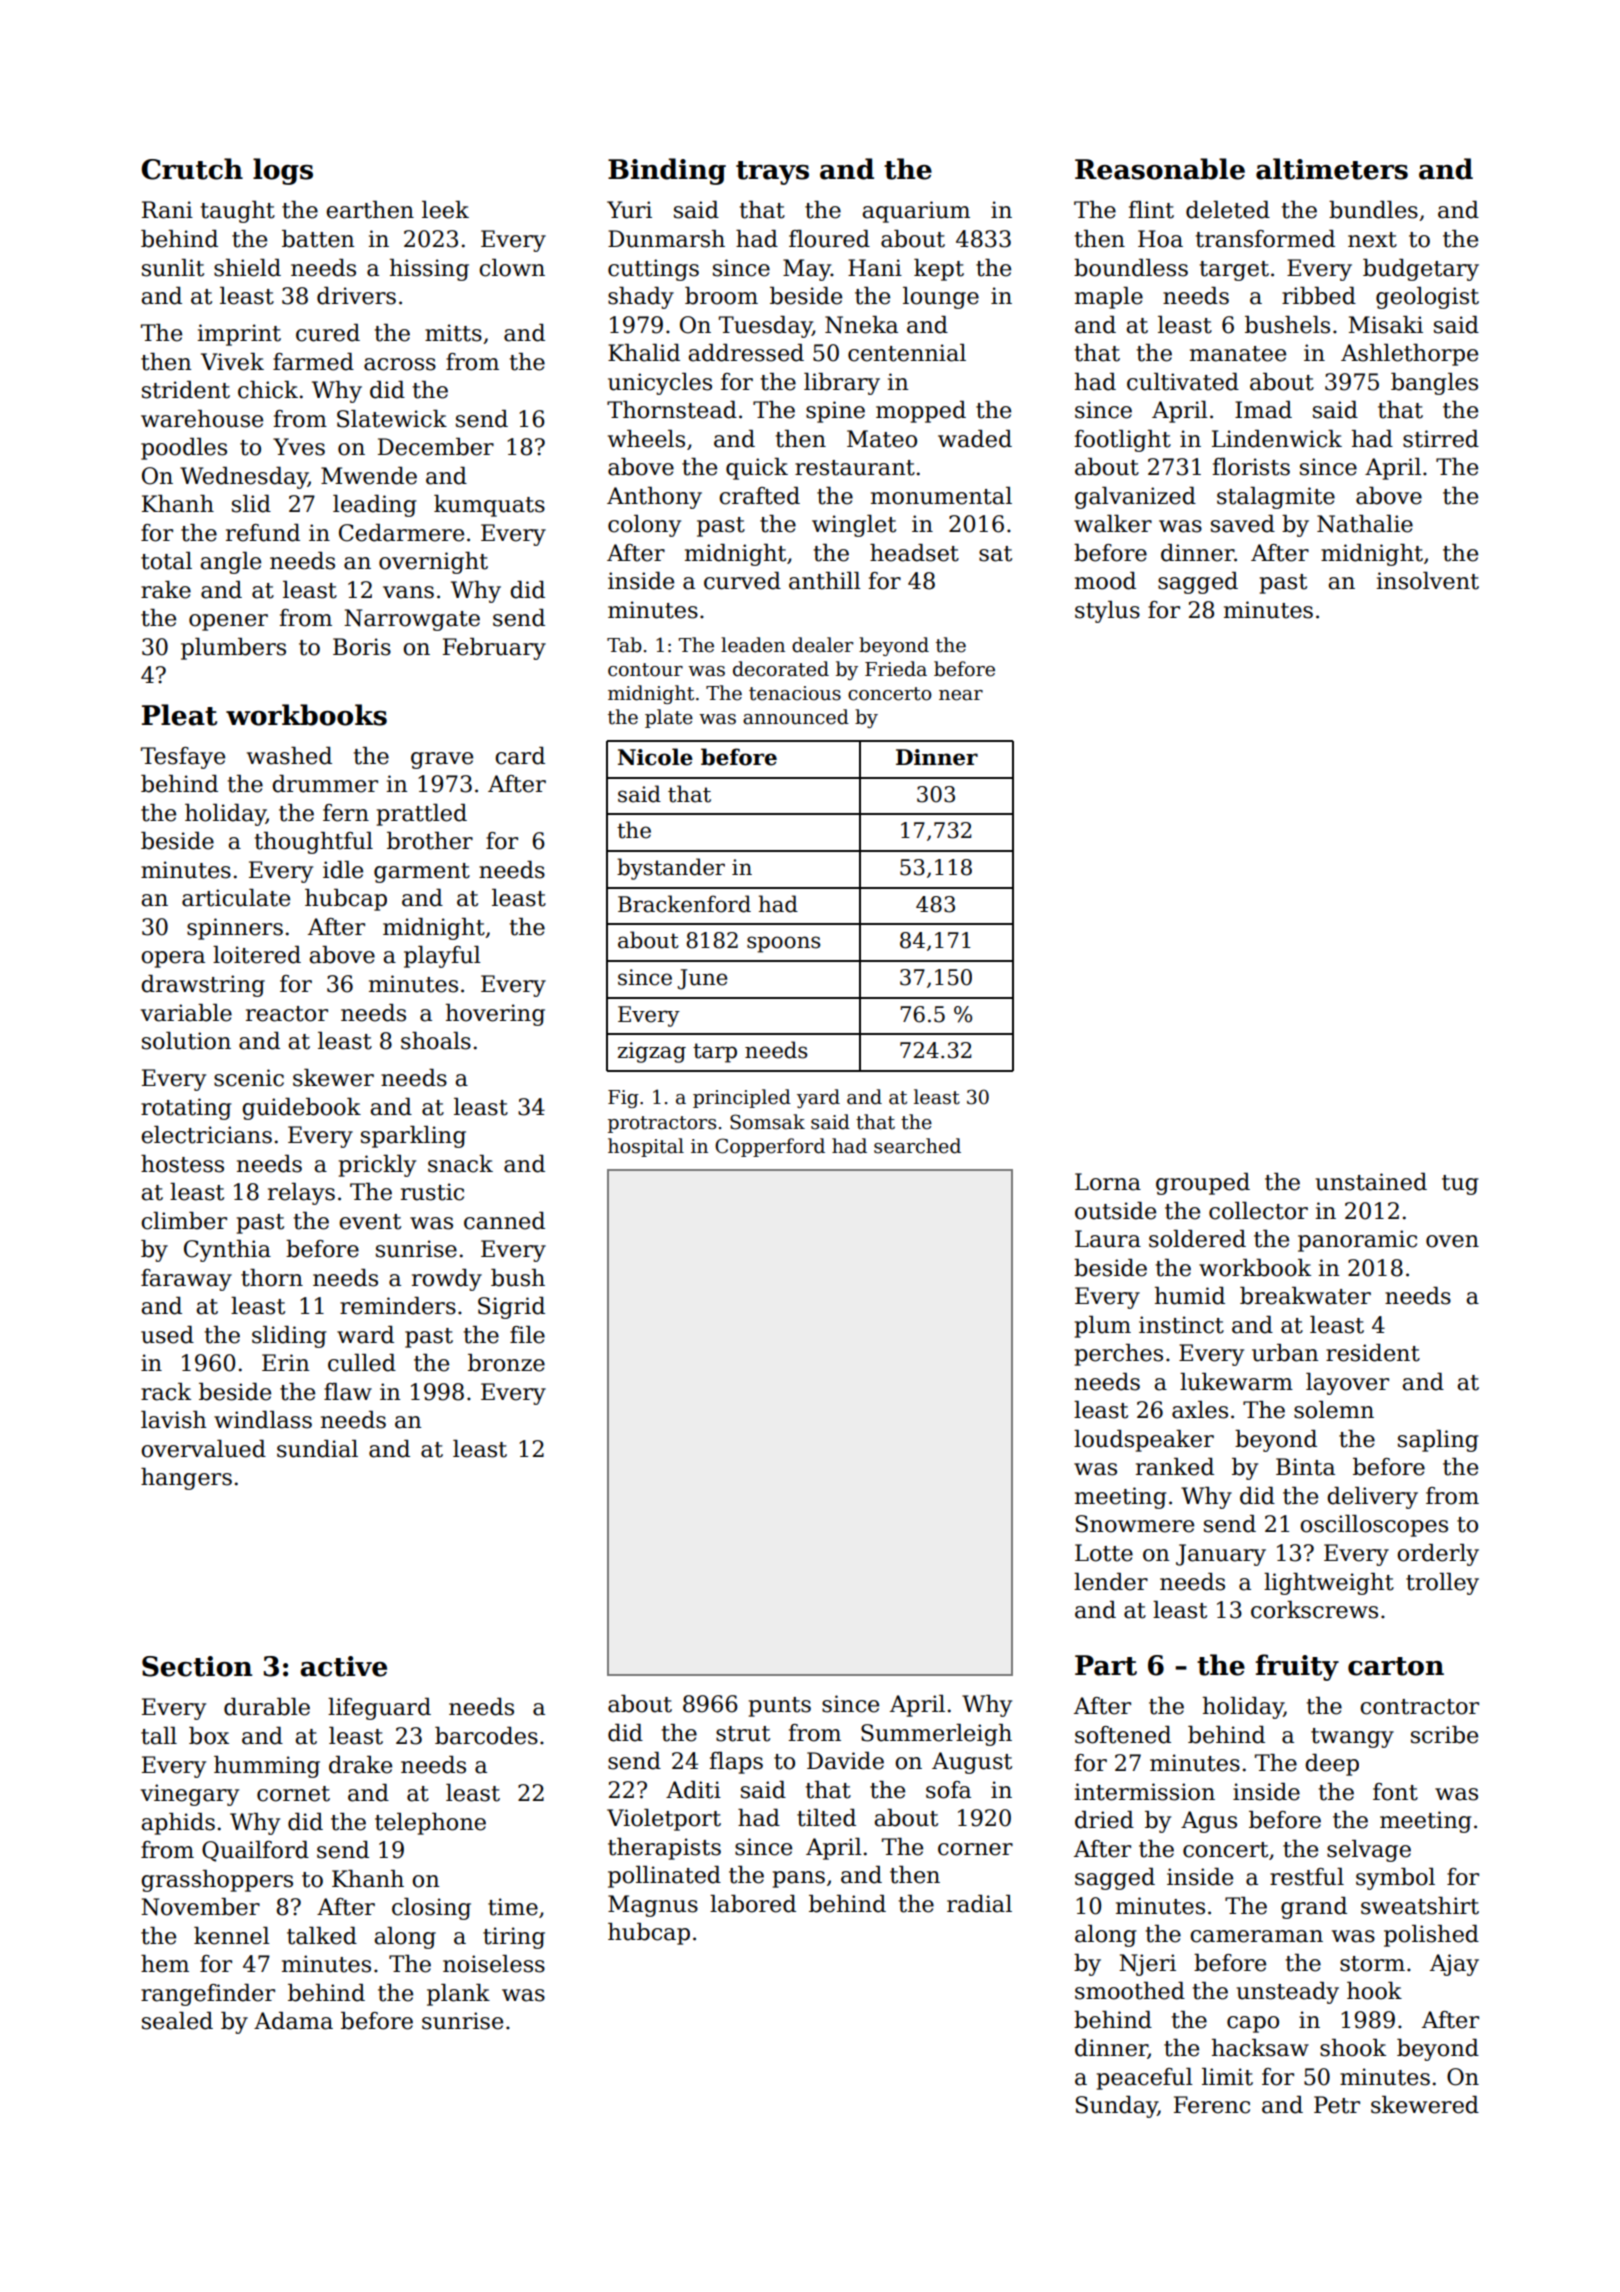  What do you see at coordinates (458, 1995) in the screenshot?
I see `plank` at bounding box center [458, 1995].
